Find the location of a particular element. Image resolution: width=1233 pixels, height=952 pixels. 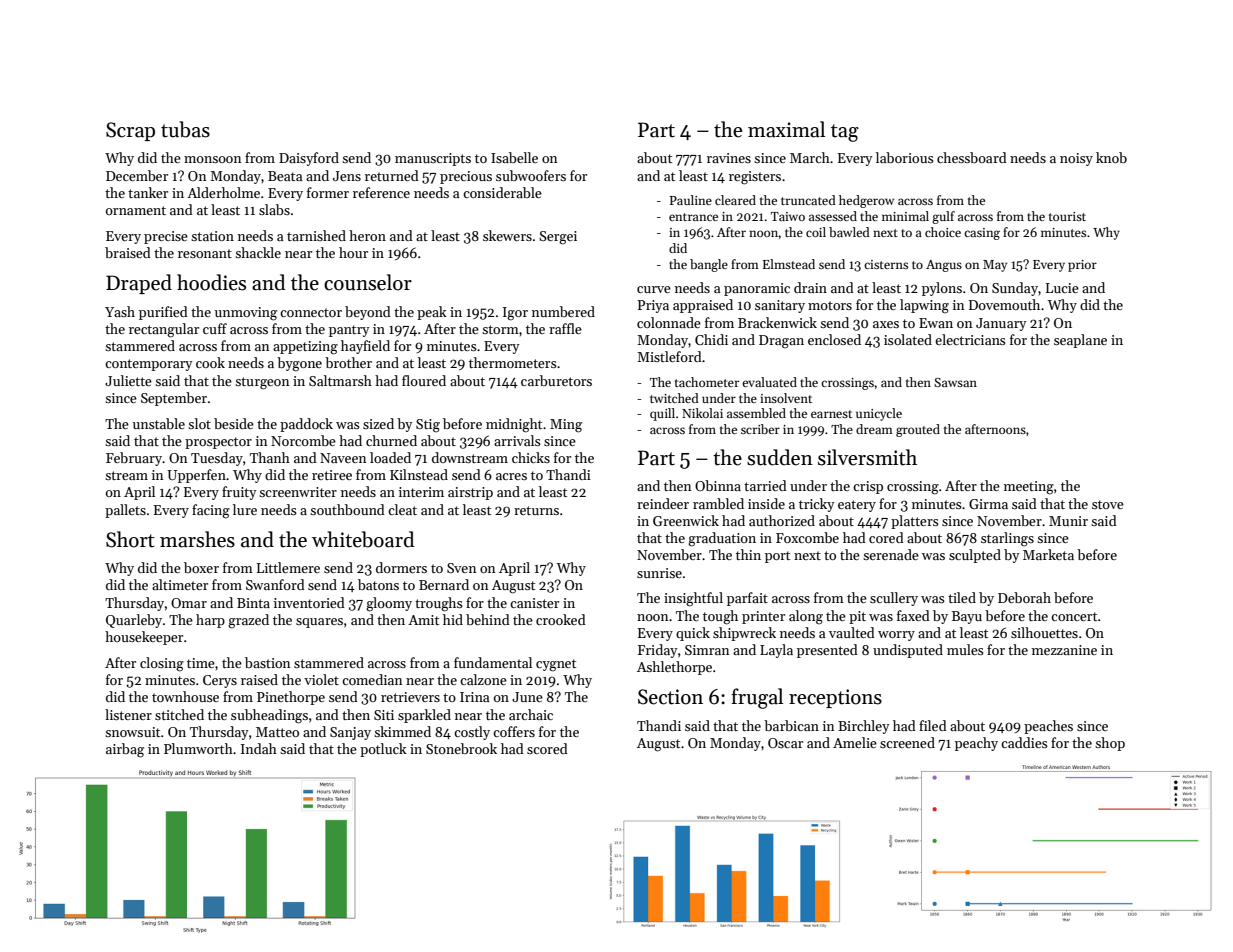

floured is located at coordinates (424, 380).
